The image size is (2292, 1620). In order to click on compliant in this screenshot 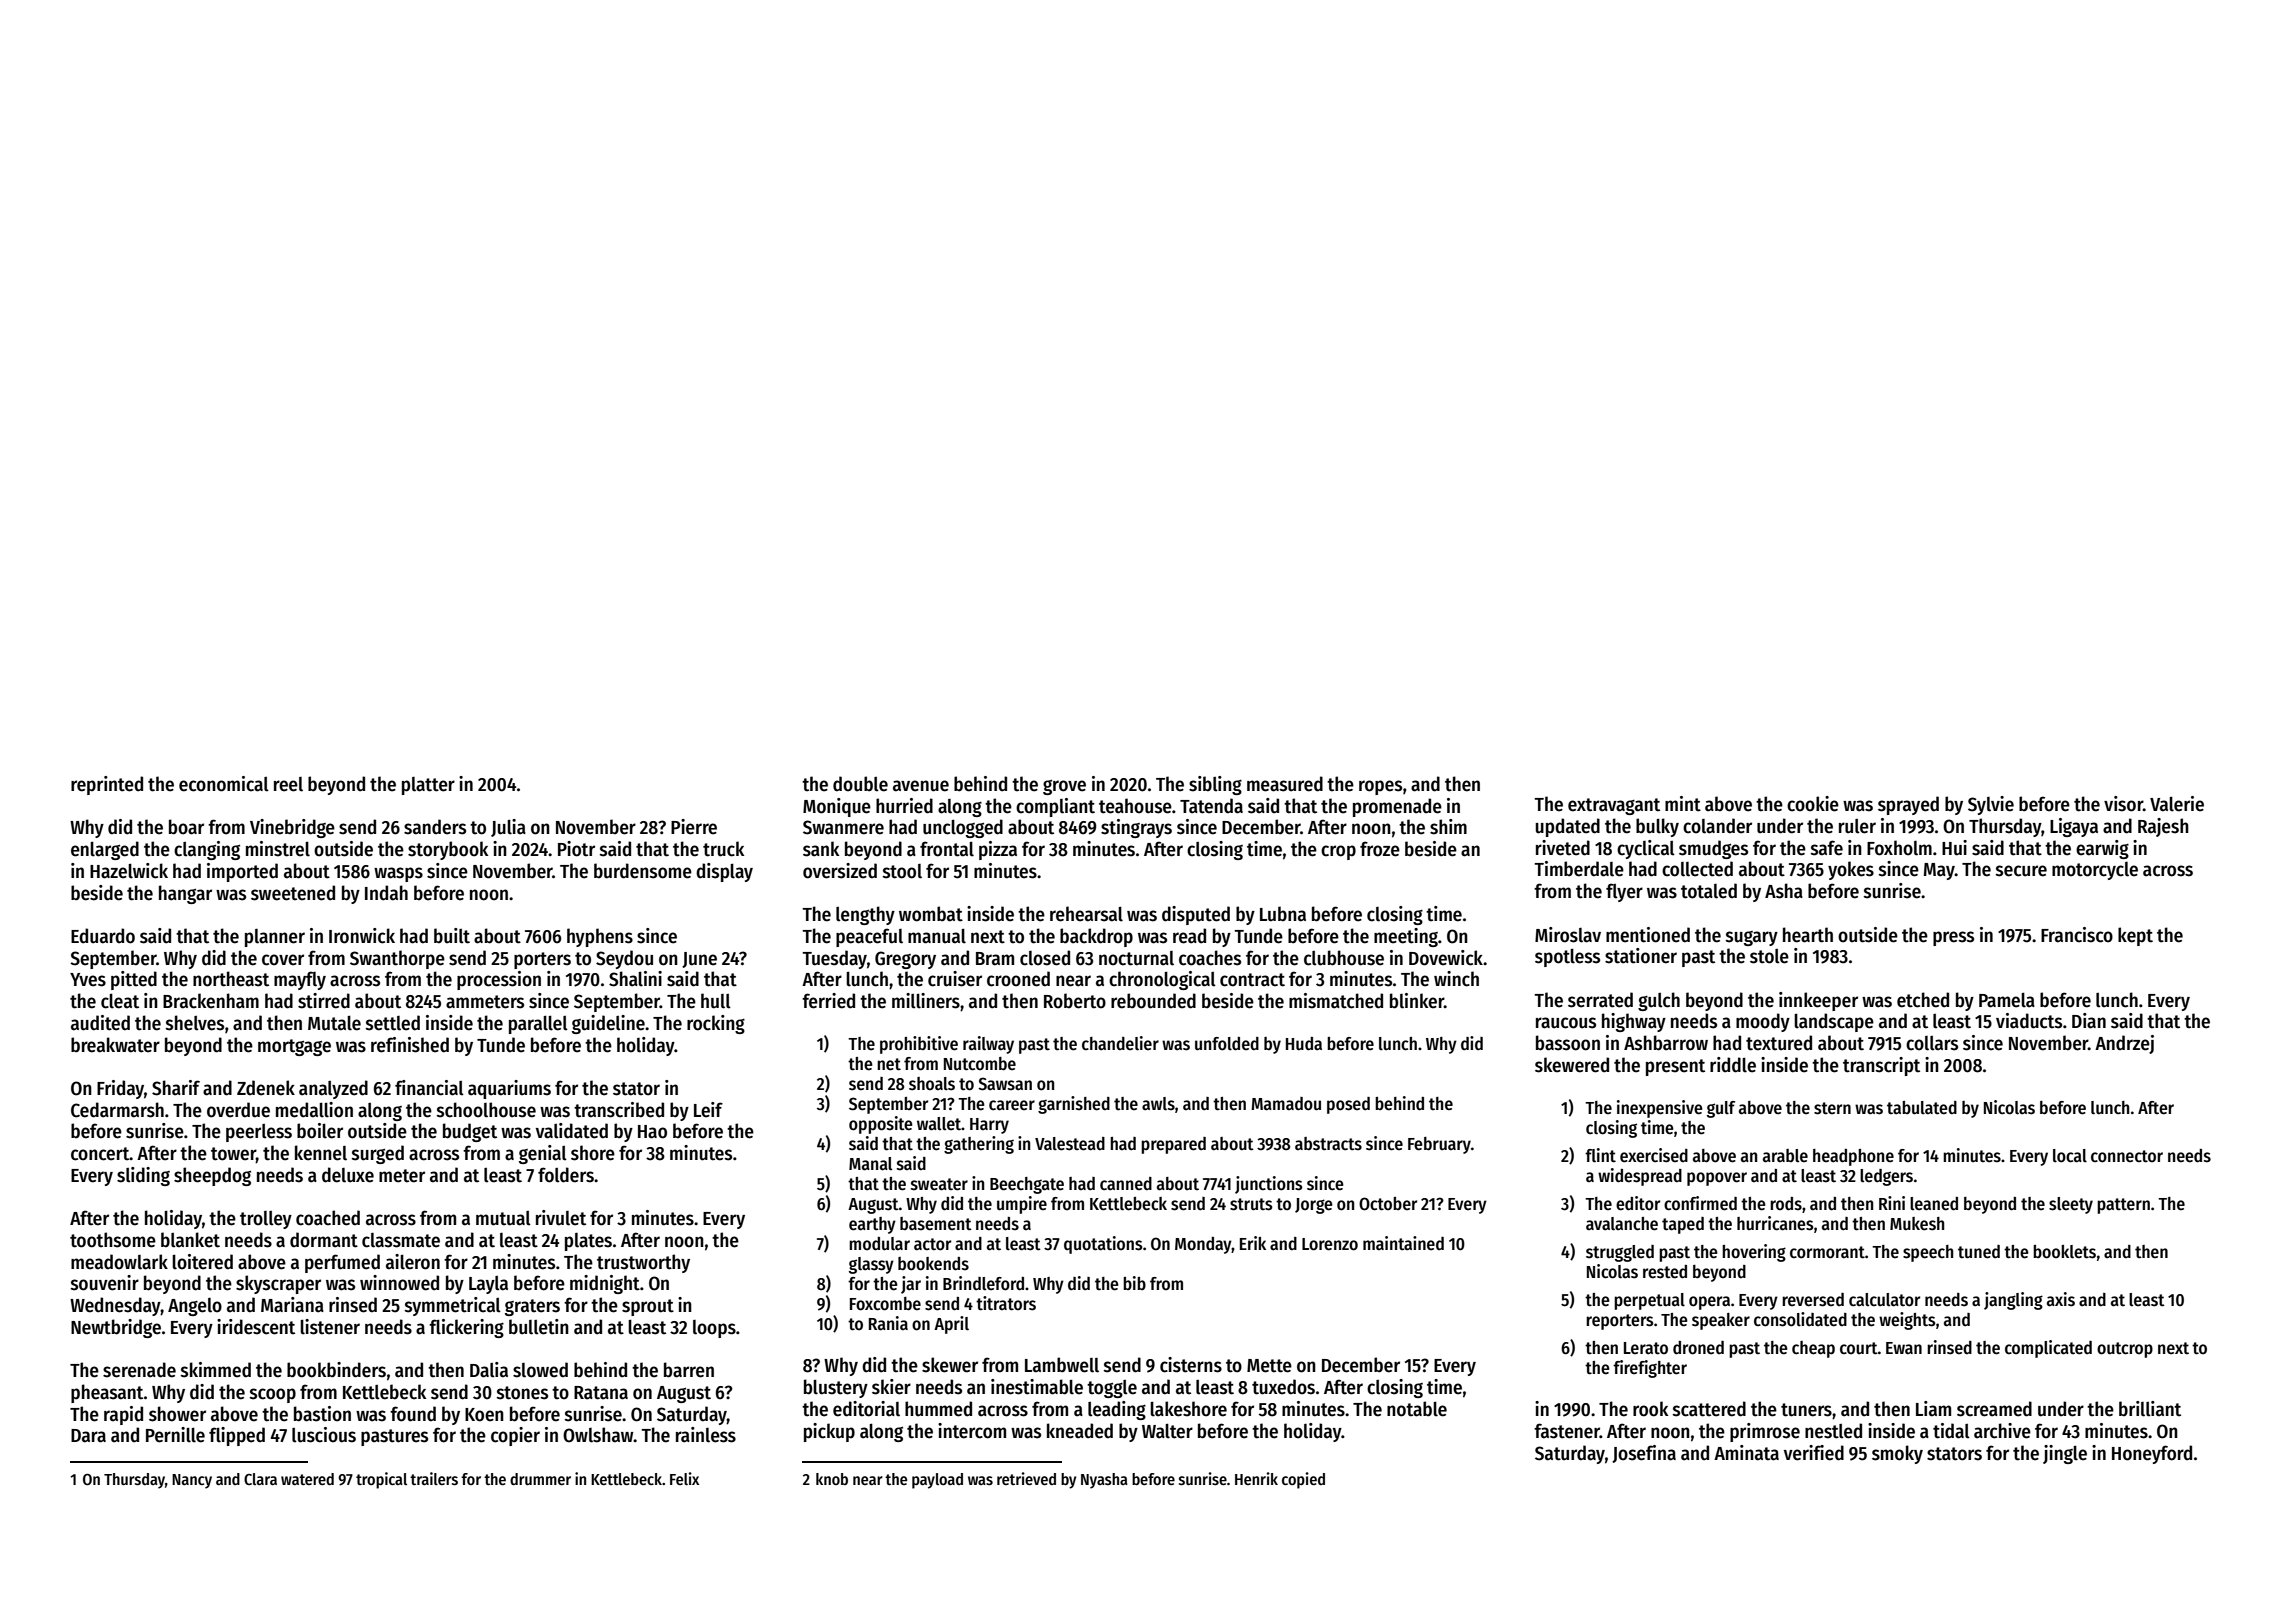, I will do `click(1055, 807)`.
